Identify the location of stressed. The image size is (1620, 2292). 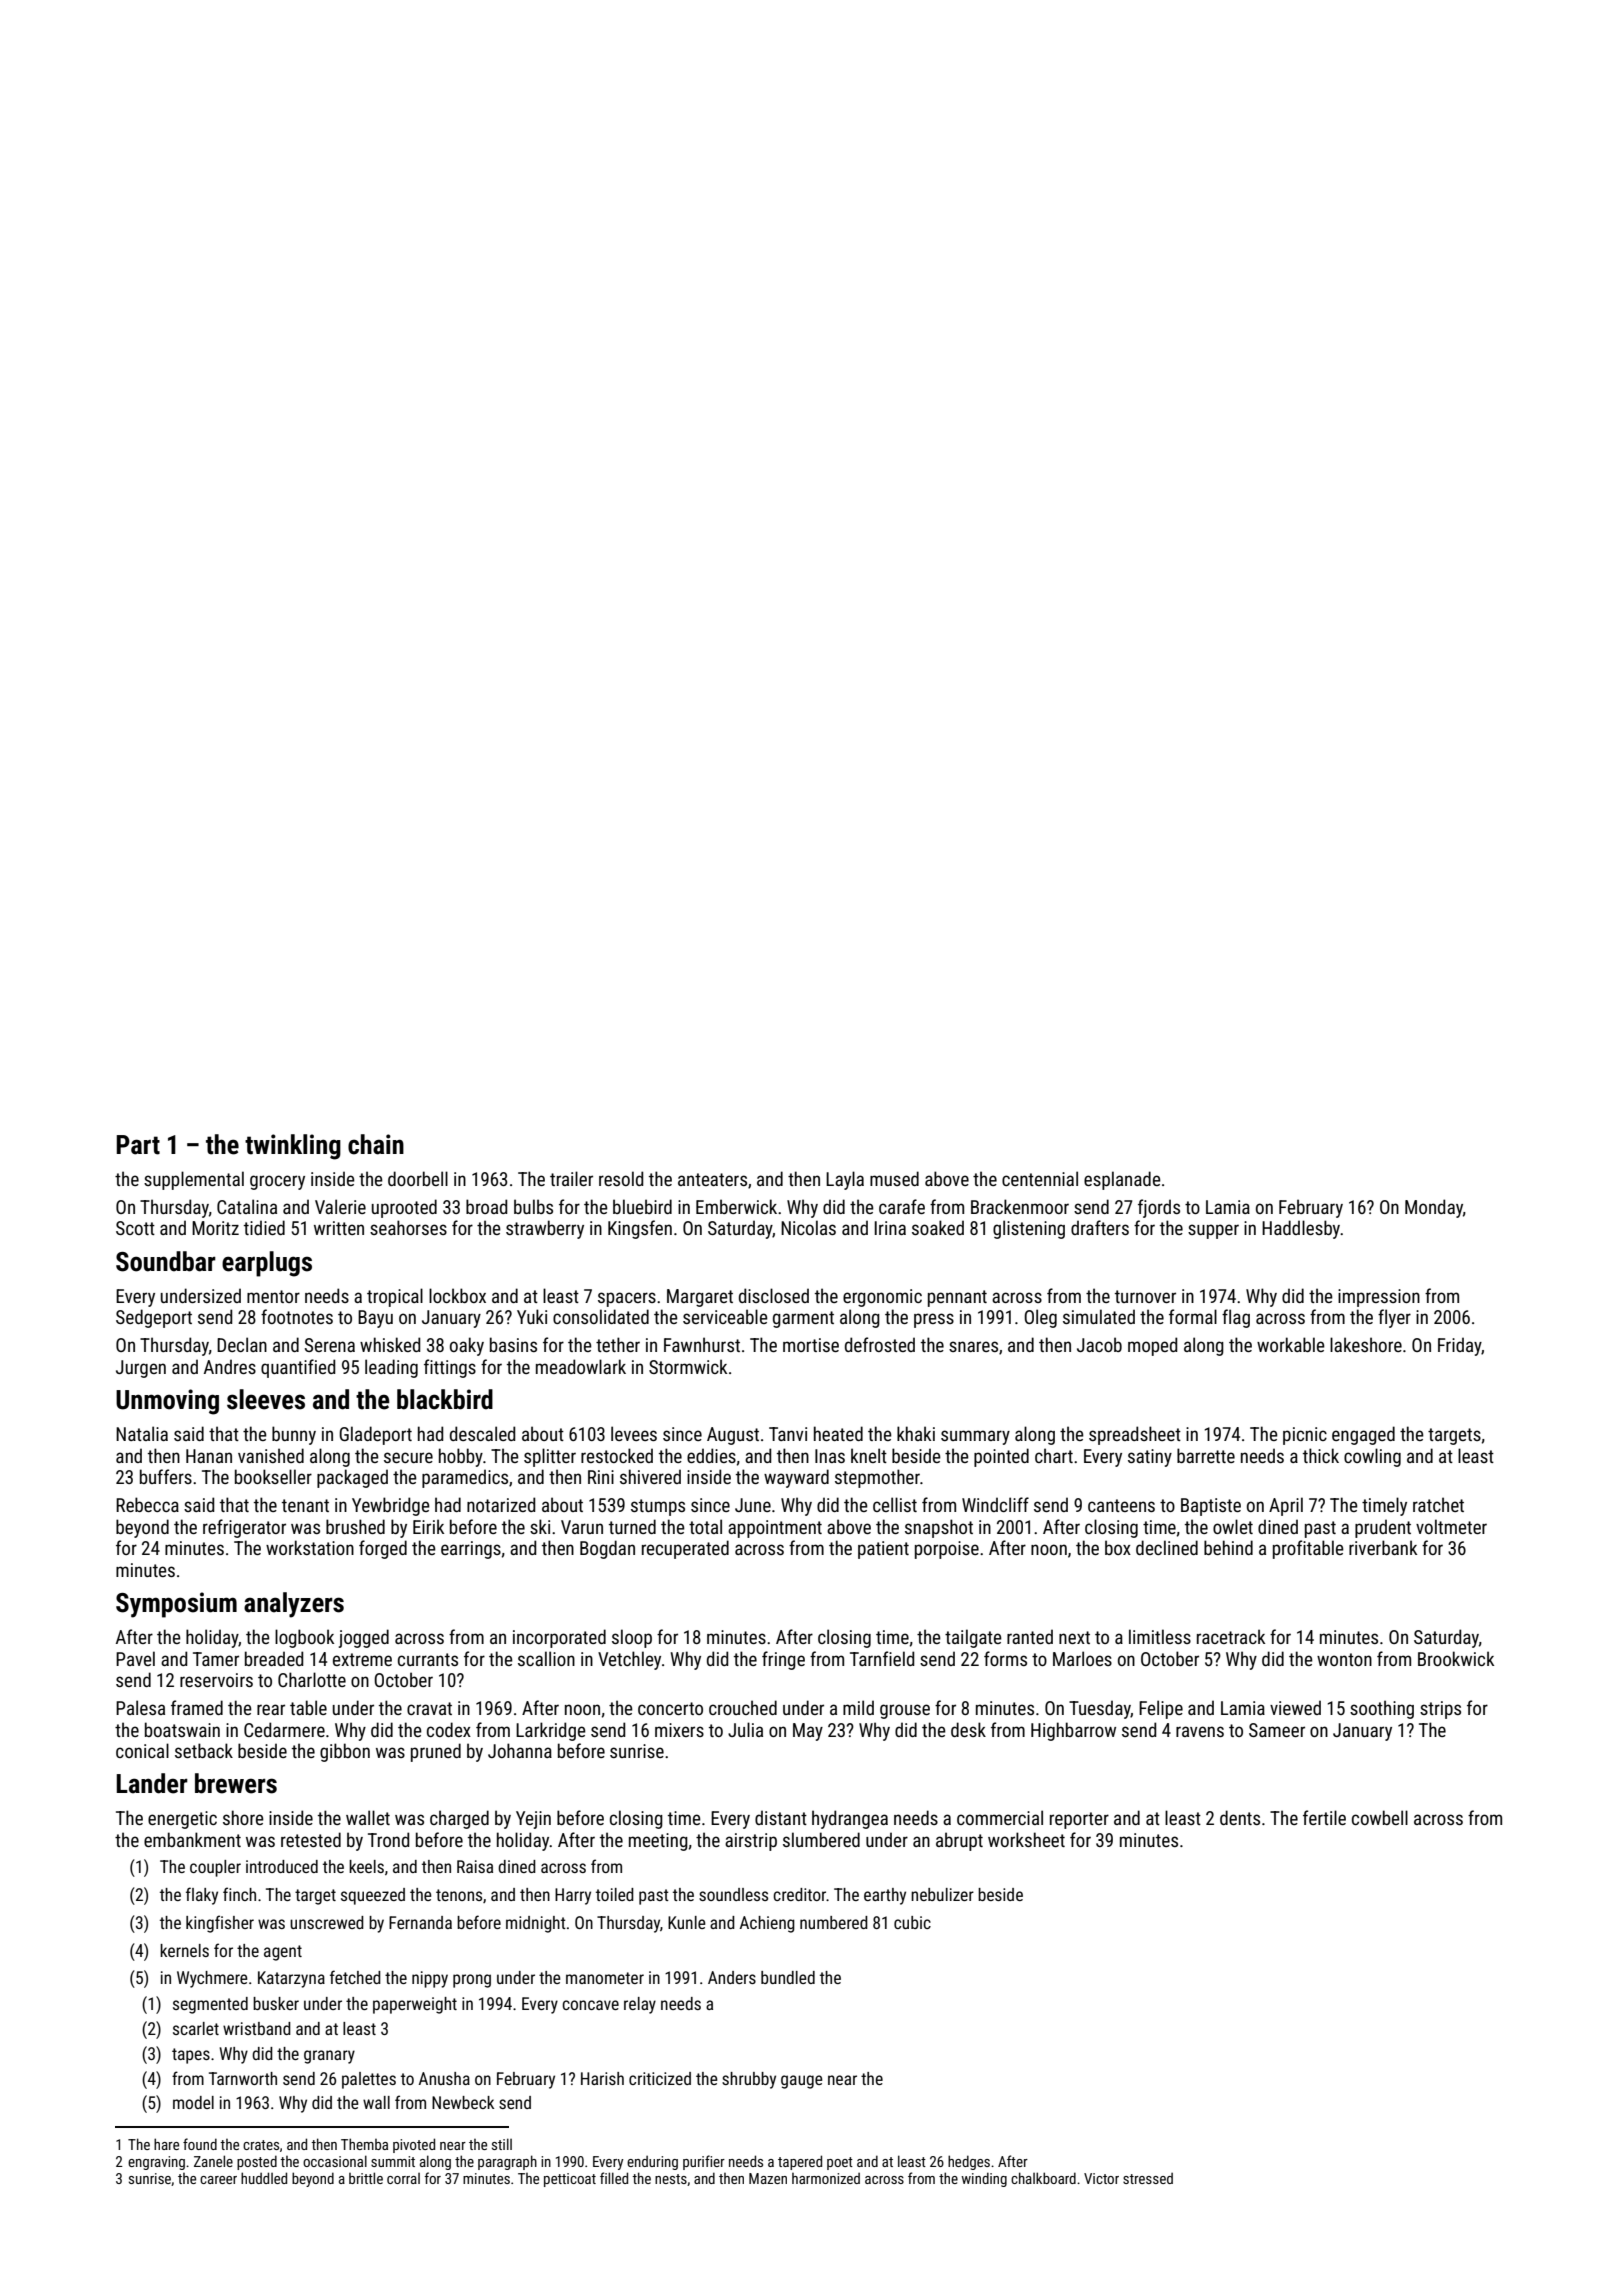
(1148, 2178).
